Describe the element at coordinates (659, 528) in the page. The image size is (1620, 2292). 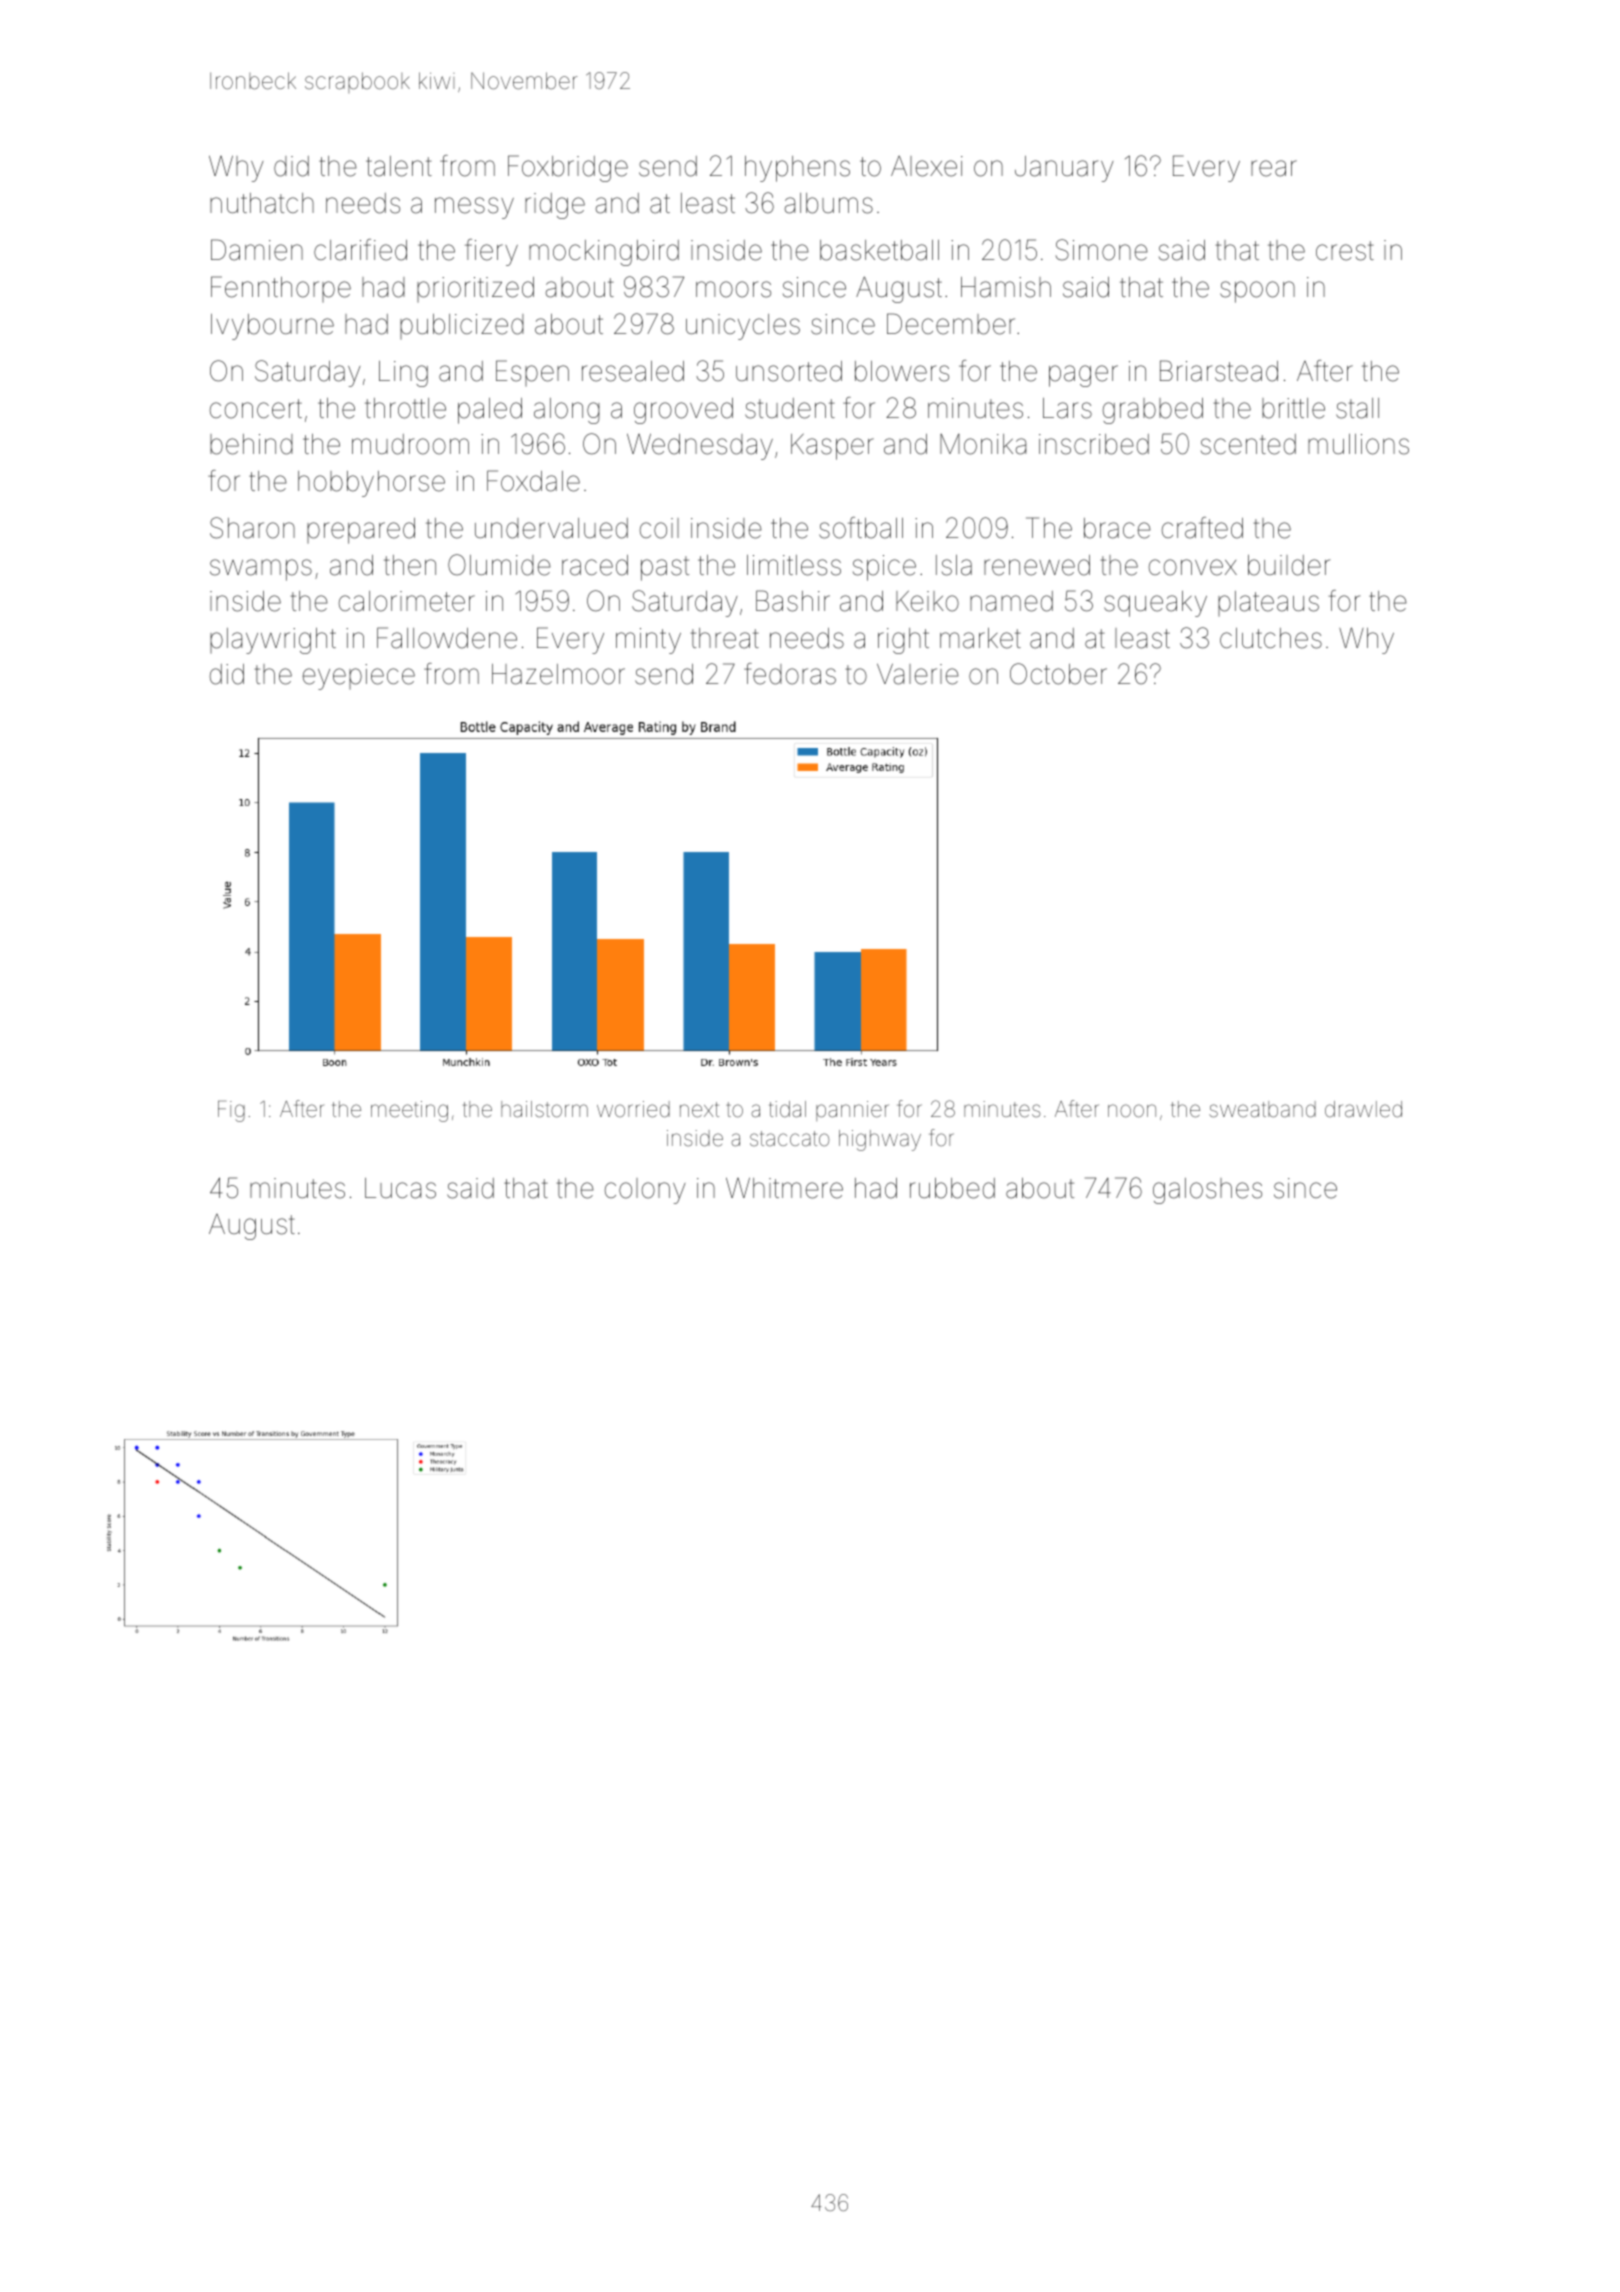
I see `coil` at that location.
